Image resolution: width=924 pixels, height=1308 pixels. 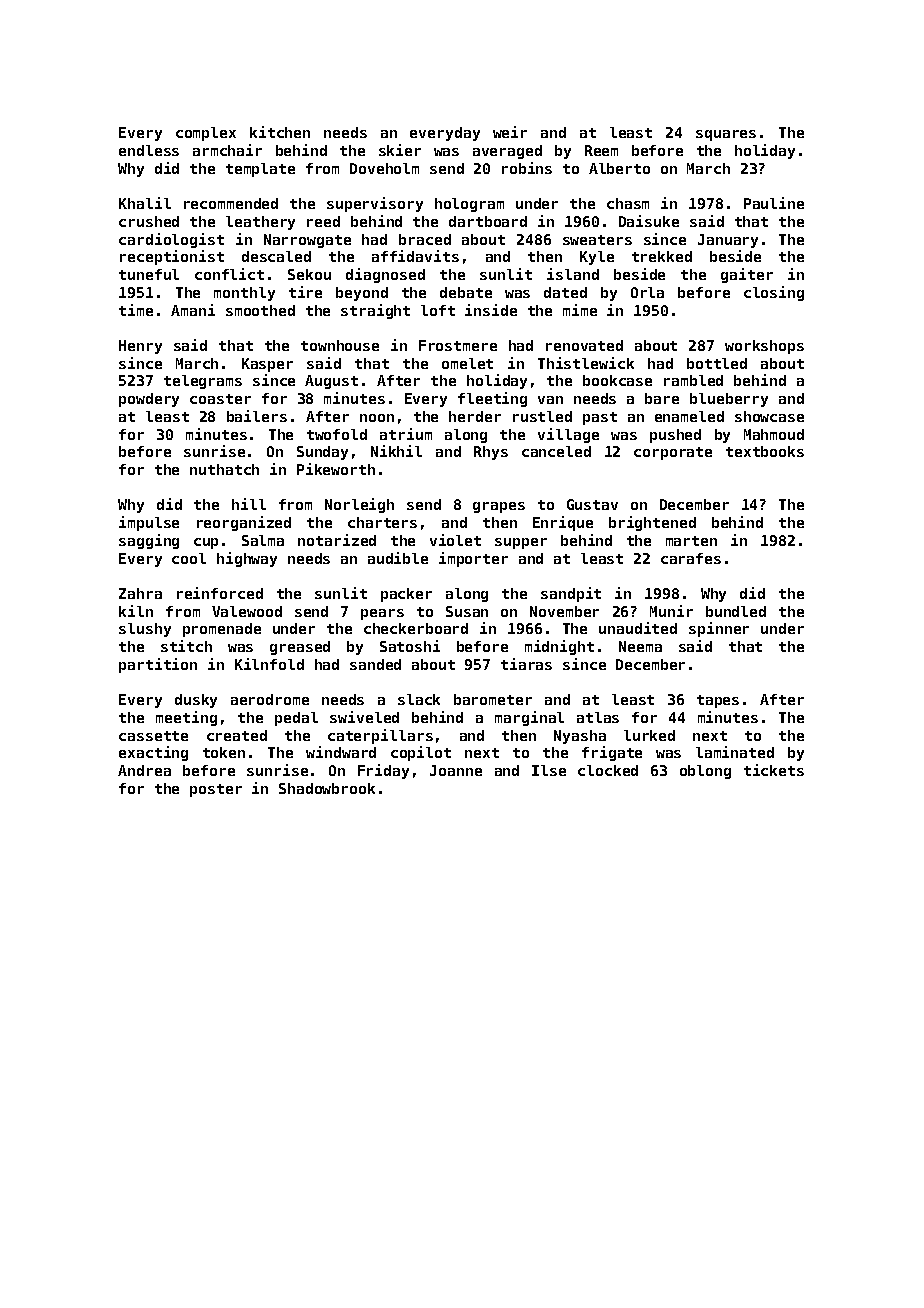 What do you see at coordinates (510, 132) in the document?
I see `weir` at bounding box center [510, 132].
